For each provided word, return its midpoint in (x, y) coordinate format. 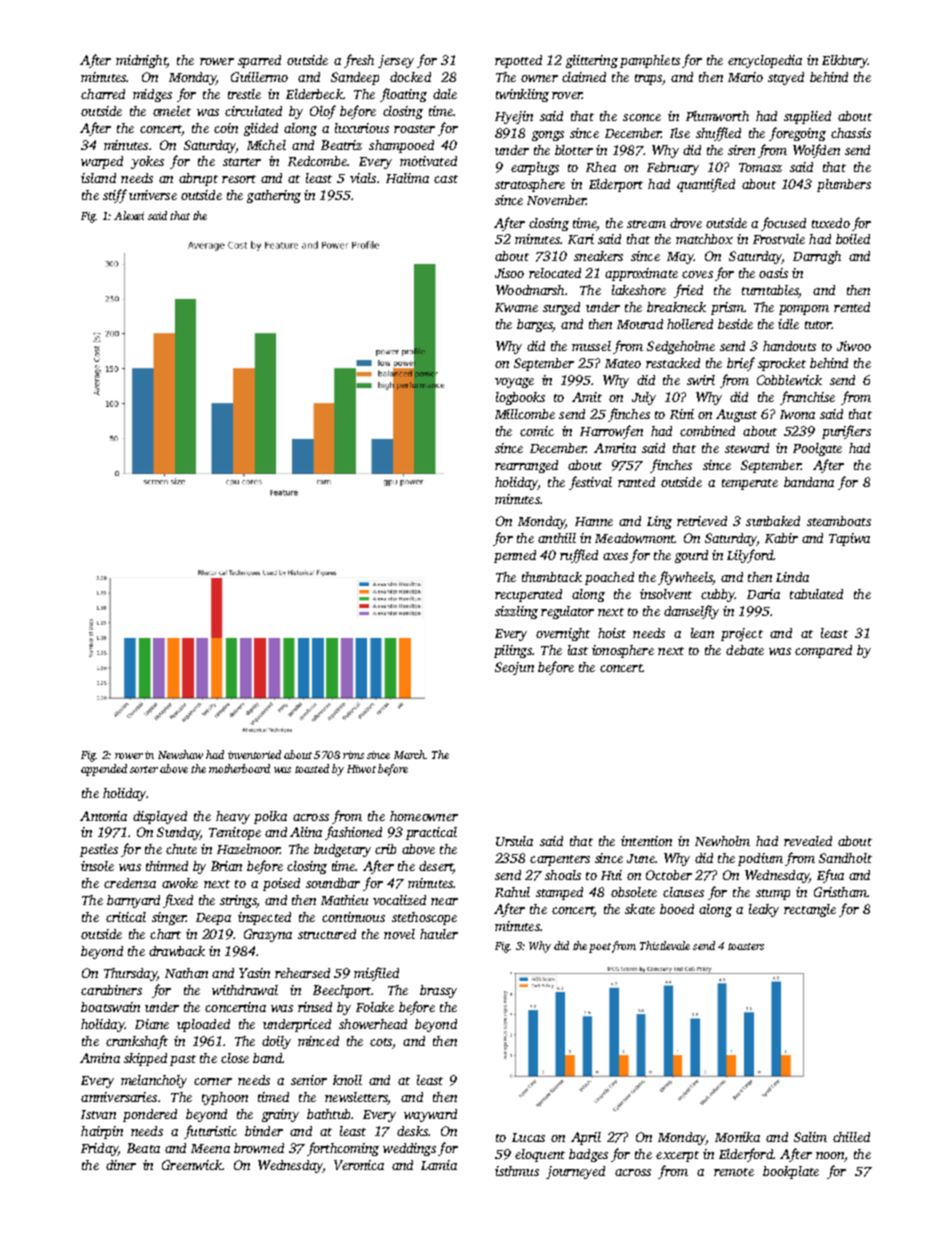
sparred (259, 61)
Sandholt (845, 858)
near (444, 901)
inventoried (254, 754)
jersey (396, 61)
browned (259, 1148)
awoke (180, 883)
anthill (557, 538)
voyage (514, 383)
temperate (750, 484)
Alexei (129, 215)
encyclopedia (765, 61)
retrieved (702, 521)
